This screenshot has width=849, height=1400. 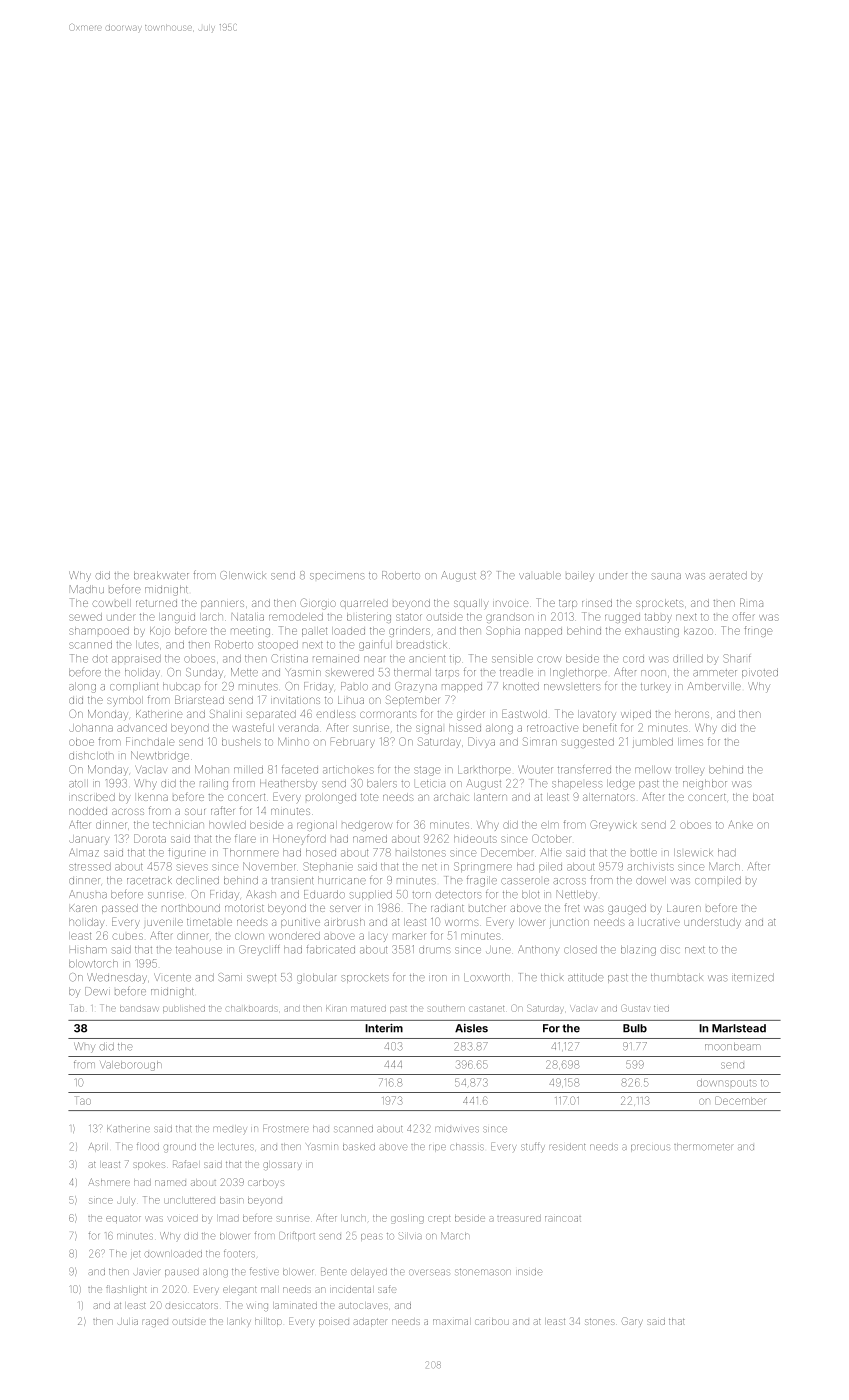 What do you see at coordinates (613, 825) in the screenshot?
I see `Greywick` at bounding box center [613, 825].
